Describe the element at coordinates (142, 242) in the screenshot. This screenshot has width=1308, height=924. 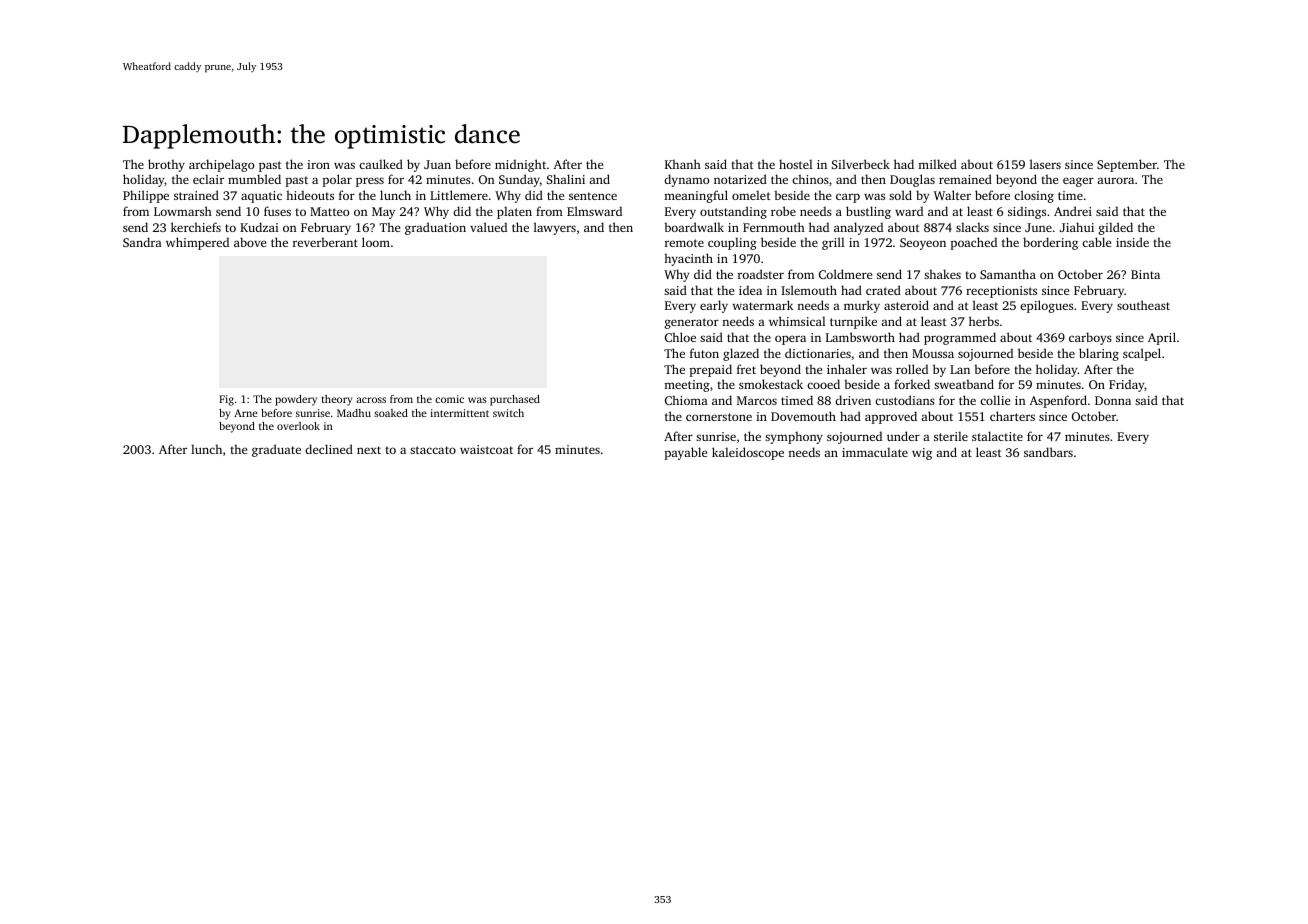
I see `Sandra` at that location.
